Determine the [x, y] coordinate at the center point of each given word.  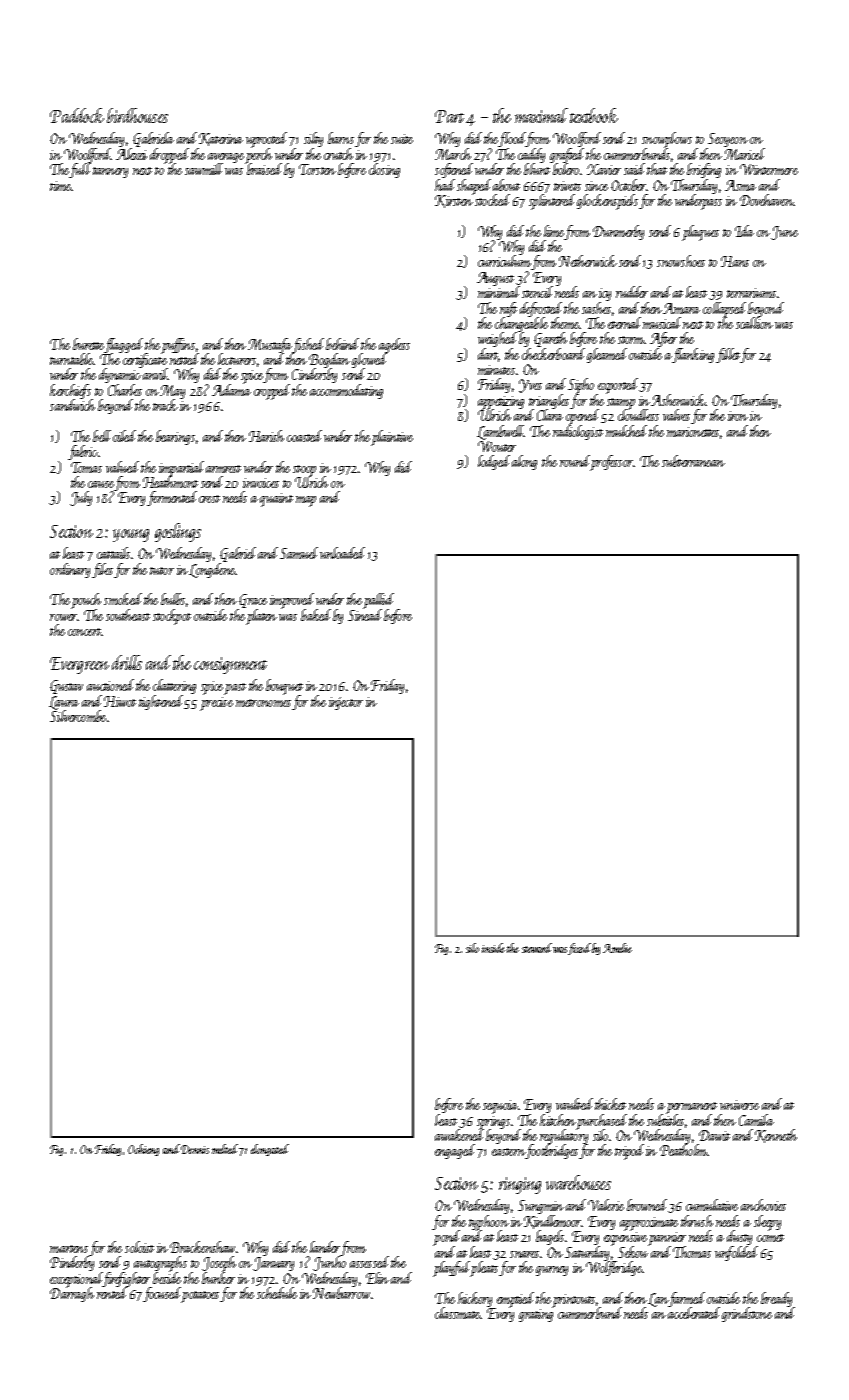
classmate [458, 1313]
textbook [594, 115]
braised [263, 169]
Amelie [617, 948]
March [453, 154]
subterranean [693, 461]
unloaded [342, 553]
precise [216, 704]
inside [493, 948]
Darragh [72, 1294]
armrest [223, 469]
